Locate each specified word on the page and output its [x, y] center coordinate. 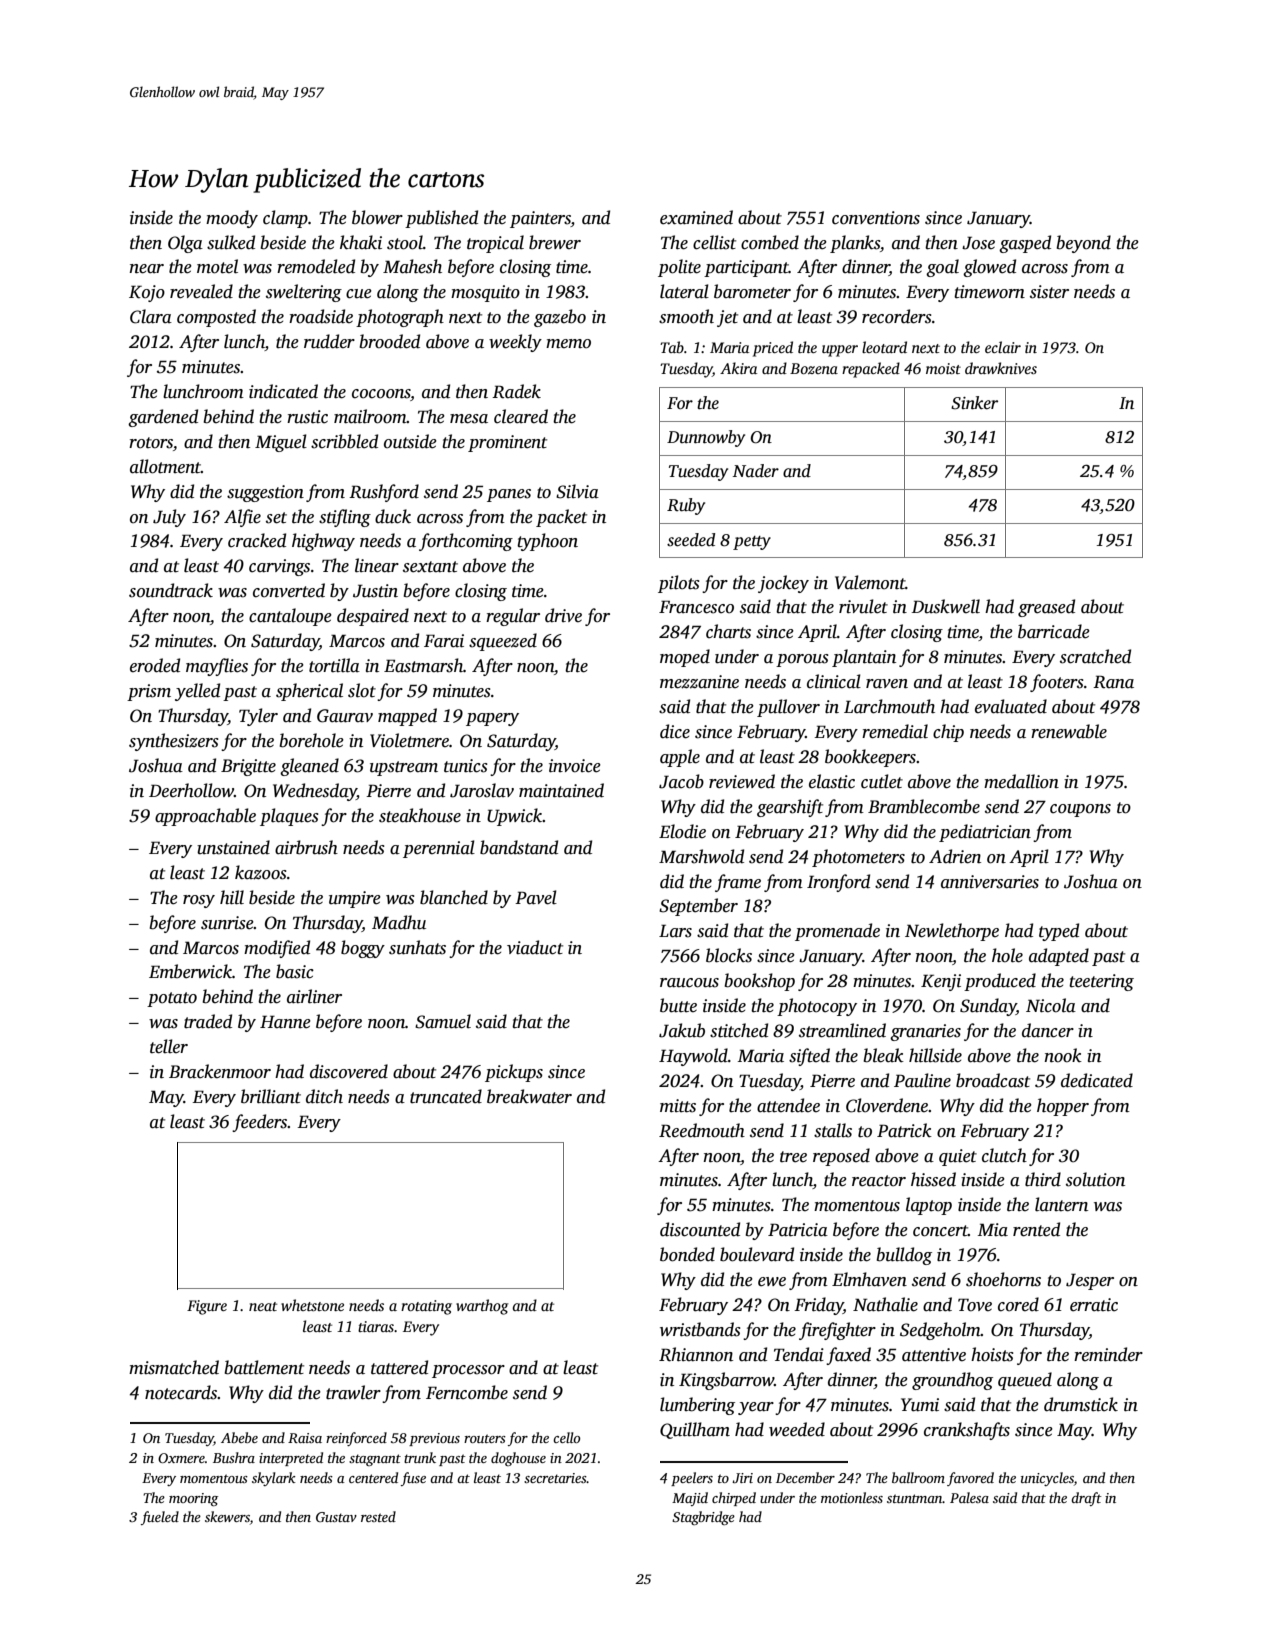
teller [169, 1046]
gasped [1025, 244]
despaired [373, 617]
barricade [1054, 631]
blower [377, 217]
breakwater [529, 1096]
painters [540, 219]
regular [513, 617]
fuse [413, 1479]
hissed [933, 1179]
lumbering [697, 1406]
